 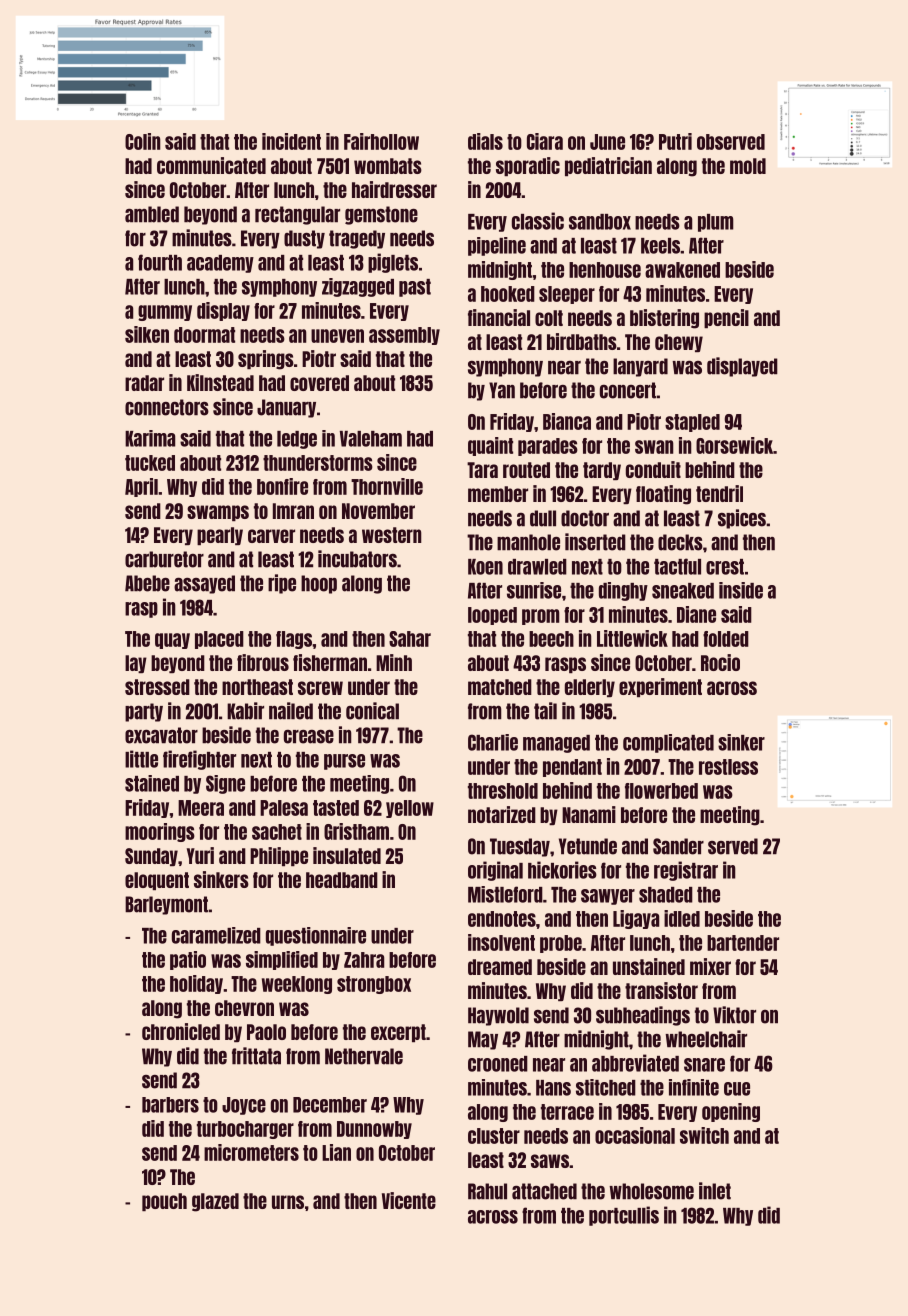 What do you see at coordinates (550, 1161) in the screenshot?
I see `saws` at bounding box center [550, 1161].
